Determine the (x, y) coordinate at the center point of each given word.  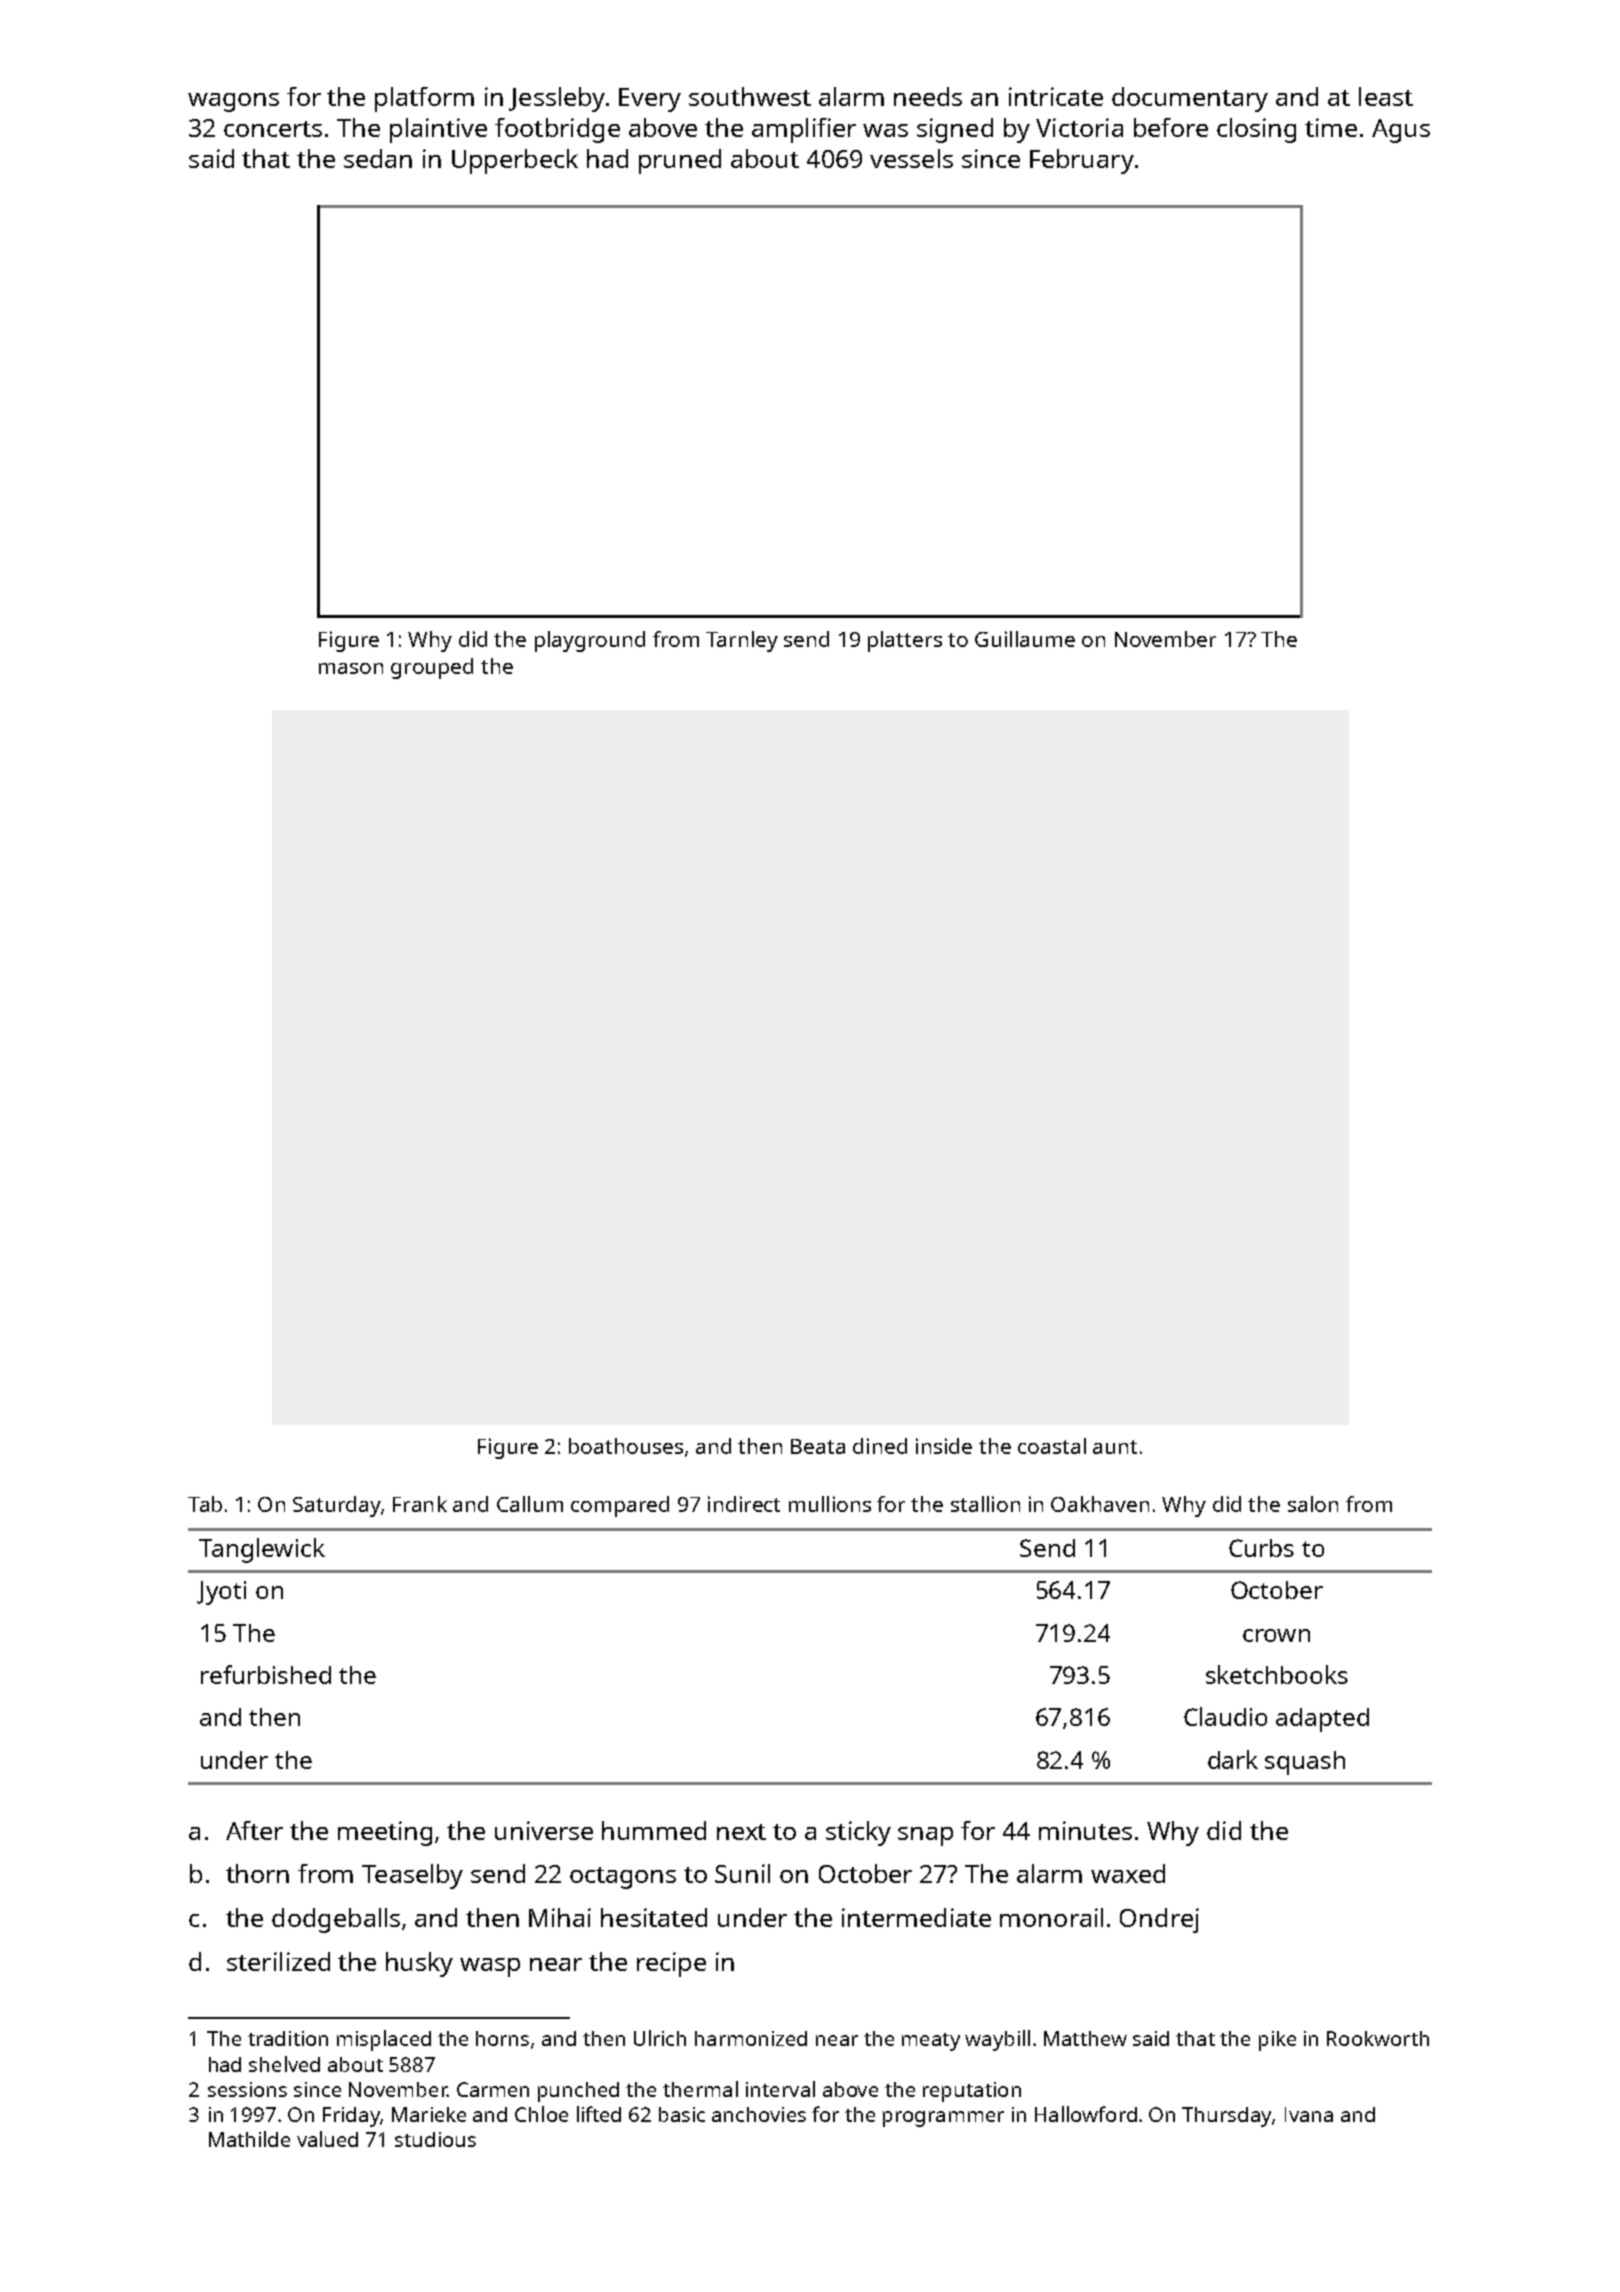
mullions (830, 1504)
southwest (750, 96)
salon (1313, 1504)
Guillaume (1025, 639)
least (1386, 96)
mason (351, 668)
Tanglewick (262, 1550)
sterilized (278, 1961)
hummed (654, 1830)
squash (1305, 1763)
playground (590, 641)
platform (424, 99)
